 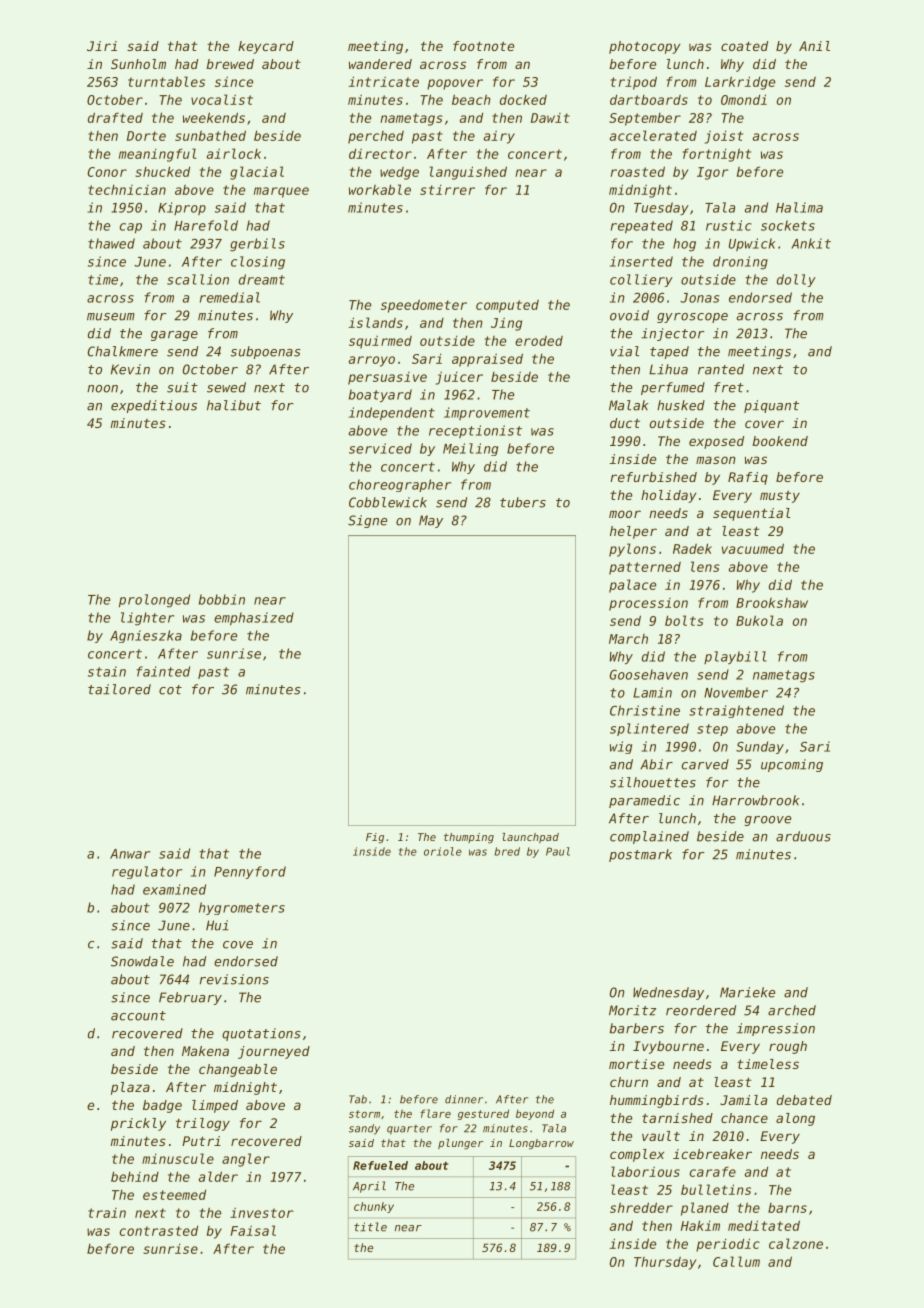 I want to click on footnote, so click(x=483, y=46).
